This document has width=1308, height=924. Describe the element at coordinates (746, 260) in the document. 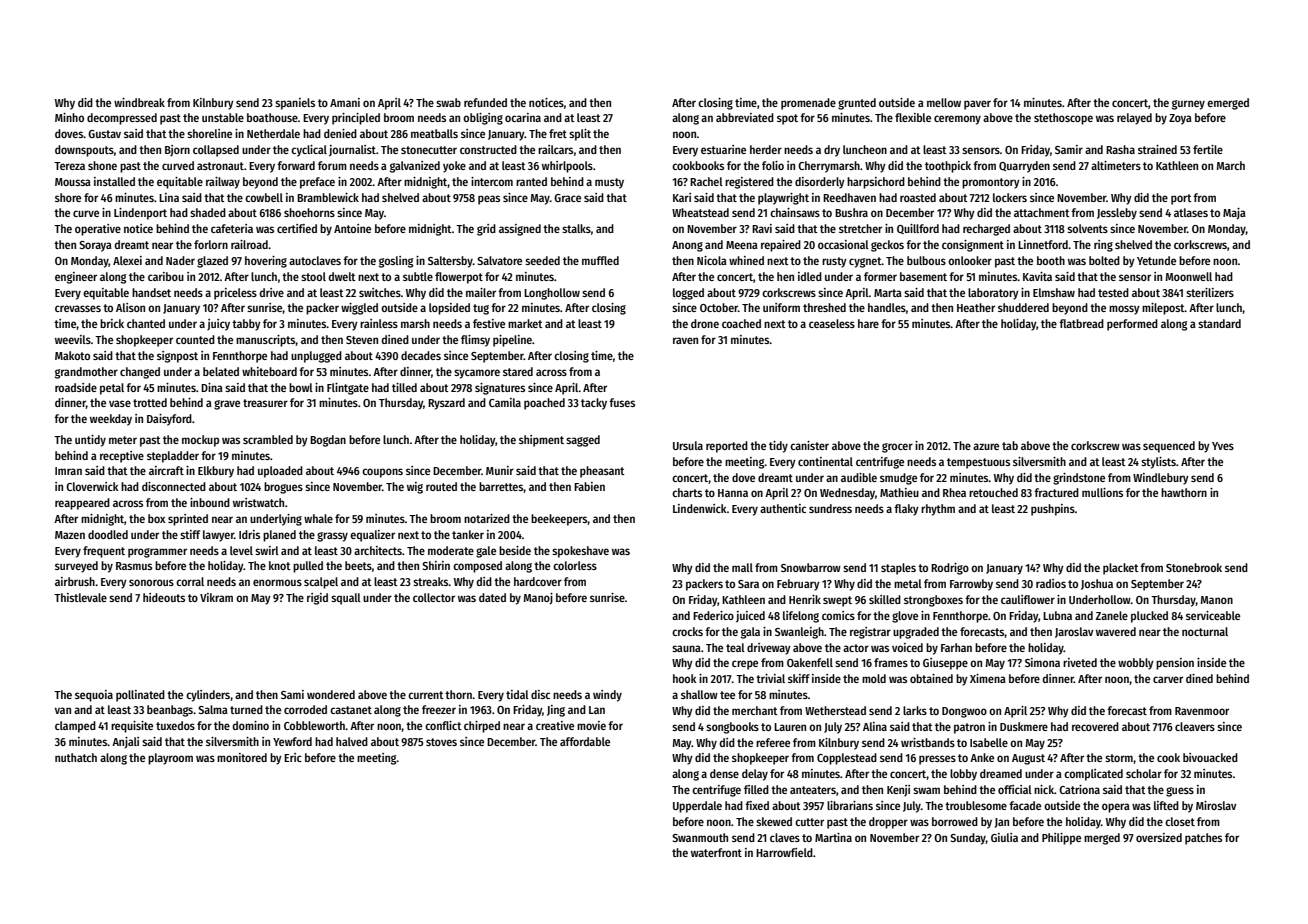

I see `whined` at that location.
